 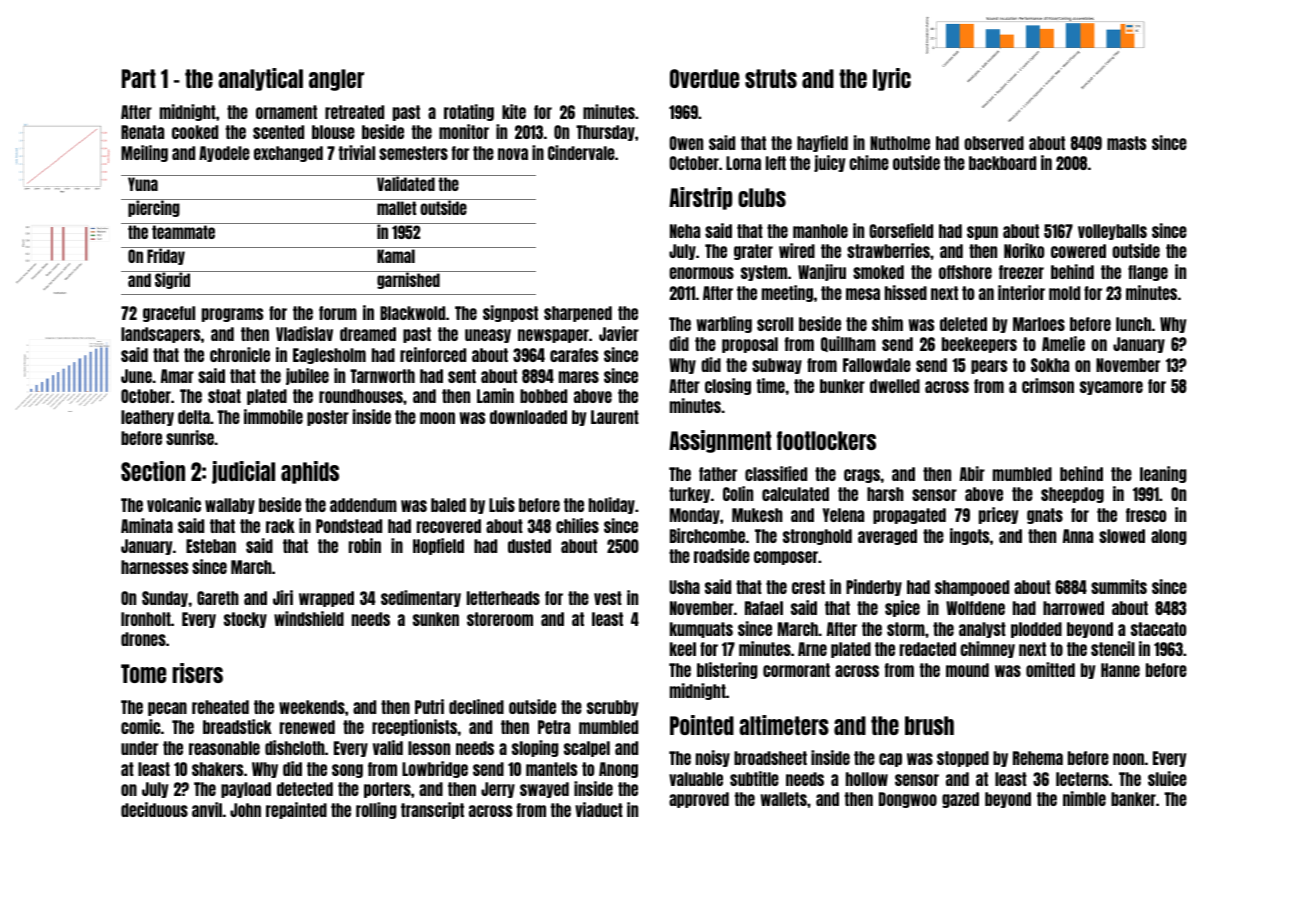 What do you see at coordinates (1024, 250) in the screenshot?
I see `Noriko` at bounding box center [1024, 250].
